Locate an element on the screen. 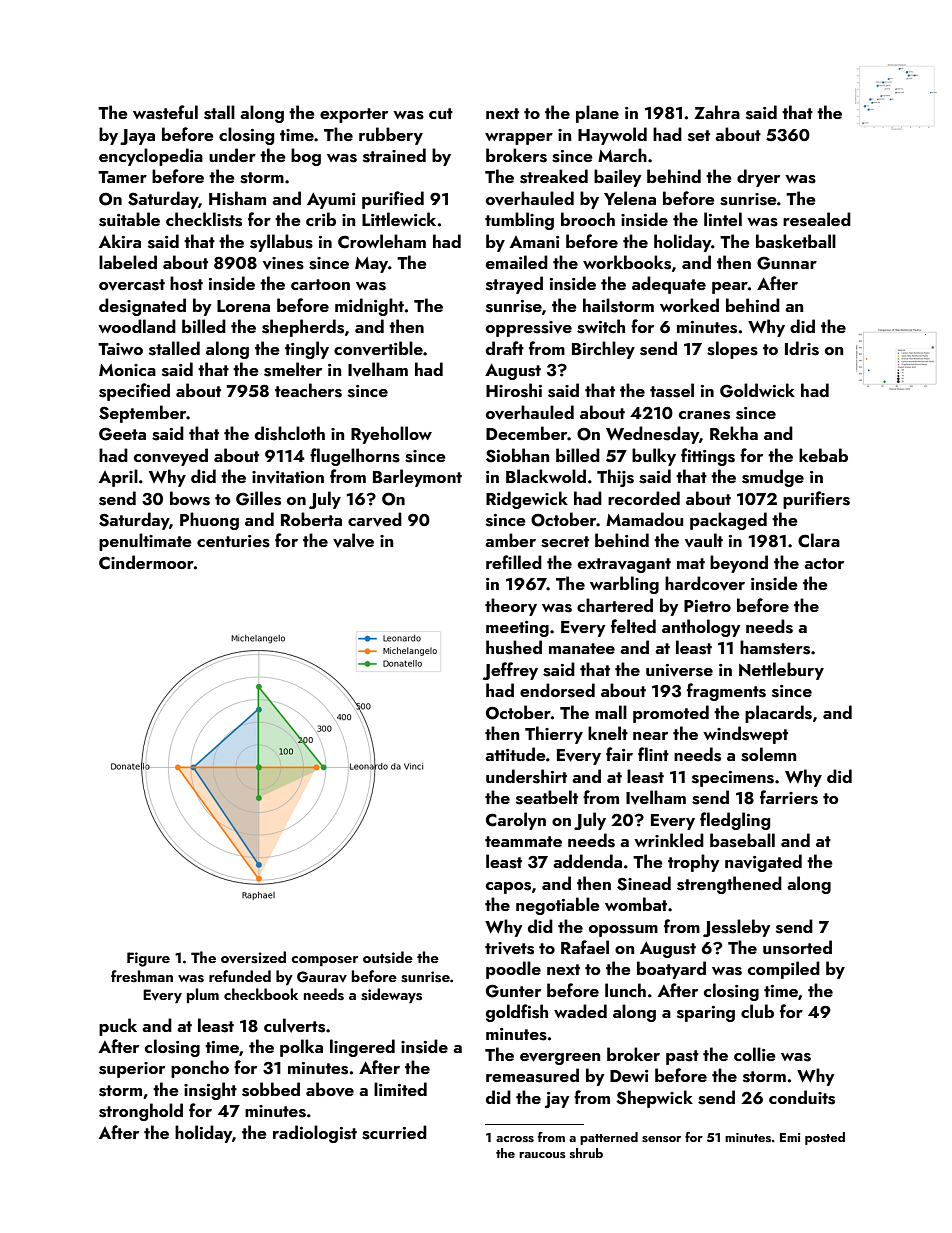 The image size is (952, 1233). anthology is located at coordinates (701, 628).
